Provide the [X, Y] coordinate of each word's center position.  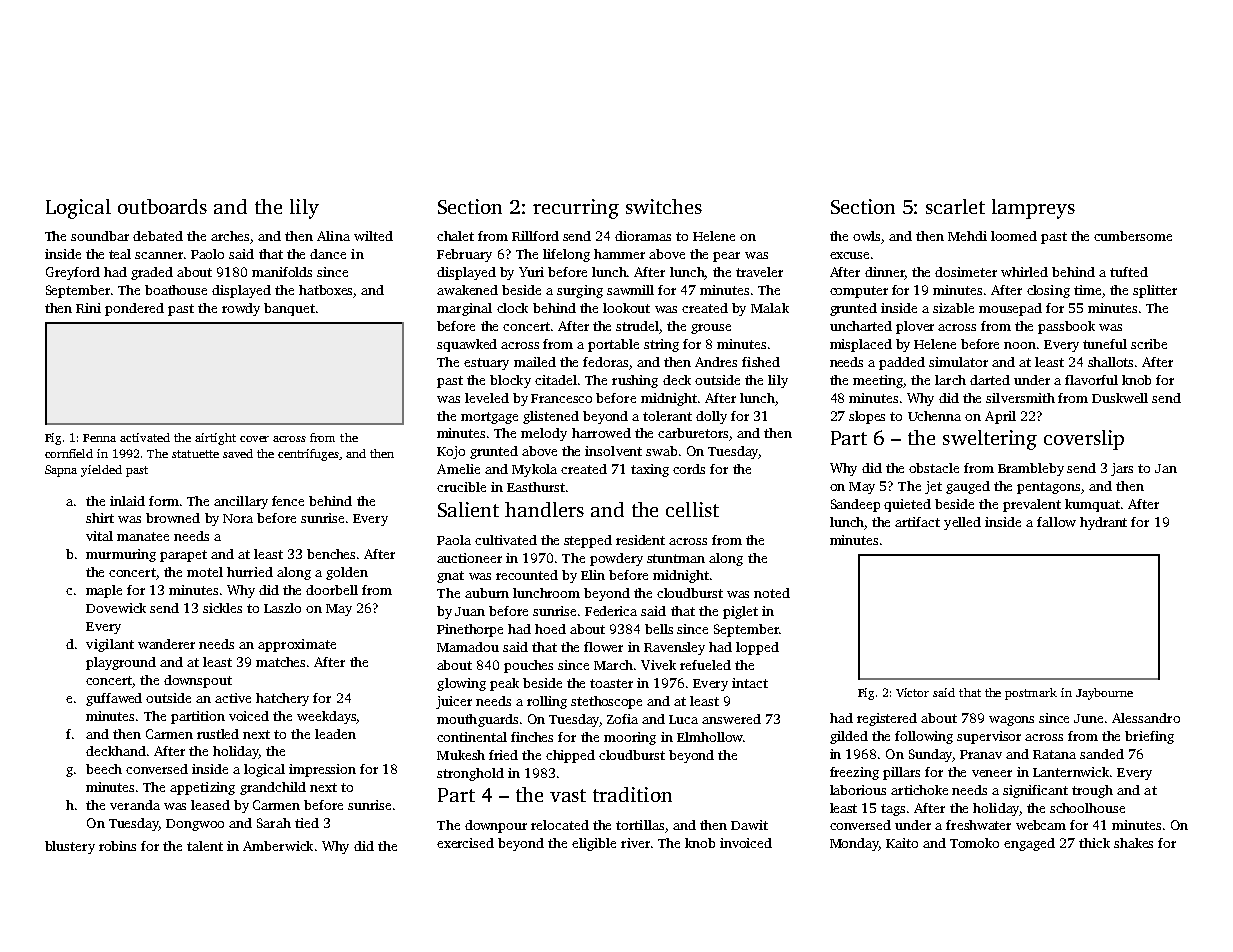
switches [664, 206]
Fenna [99, 438]
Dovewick [116, 608]
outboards [162, 206]
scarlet [955, 206]
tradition [632, 794]
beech [104, 769]
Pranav [981, 754]
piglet [740, 612]
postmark [1031, 694]
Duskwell [1120, 398]
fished [761, 362]
